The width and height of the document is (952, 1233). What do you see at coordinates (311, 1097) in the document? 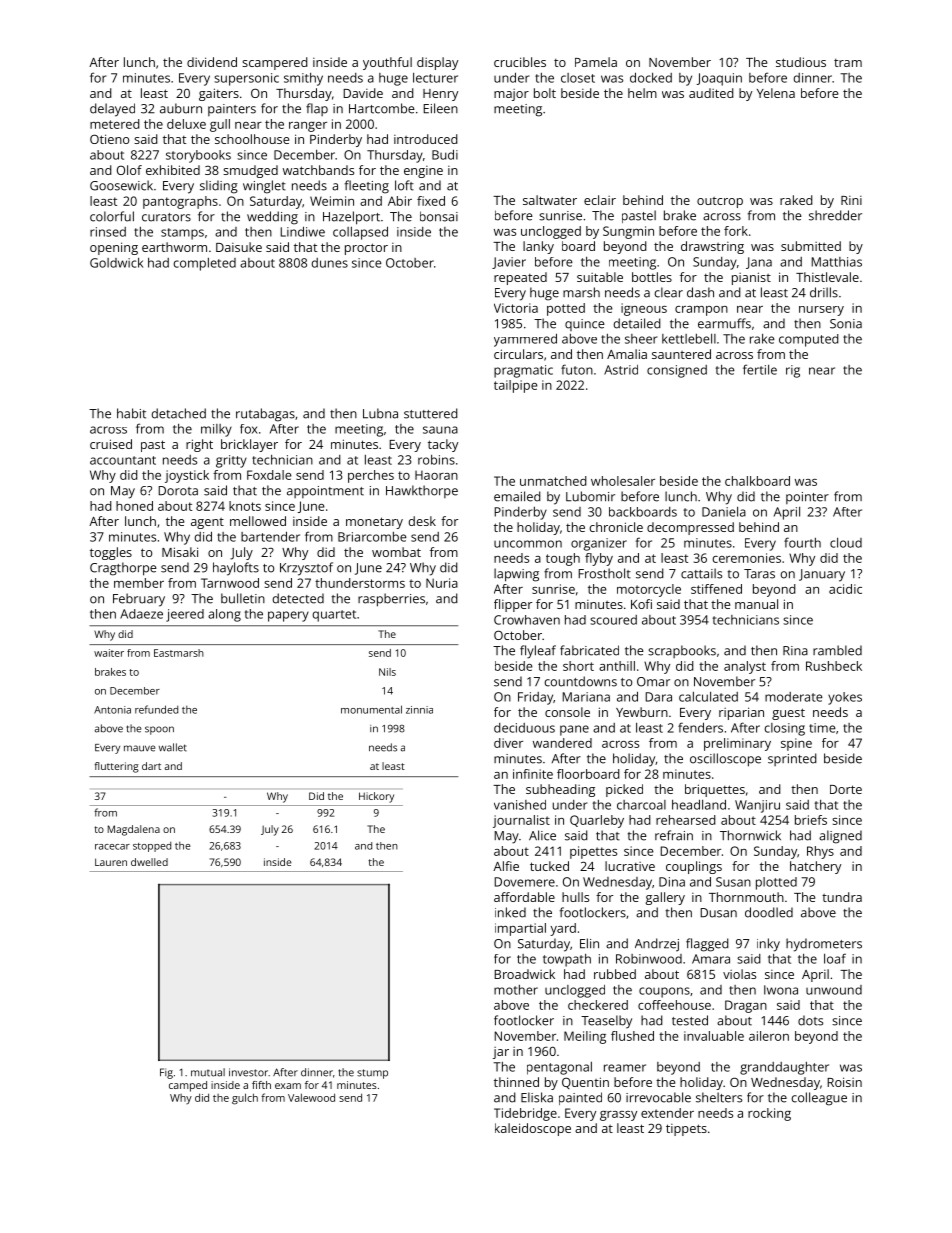
I see `Valewood` at bounding box center [311, 1097].
